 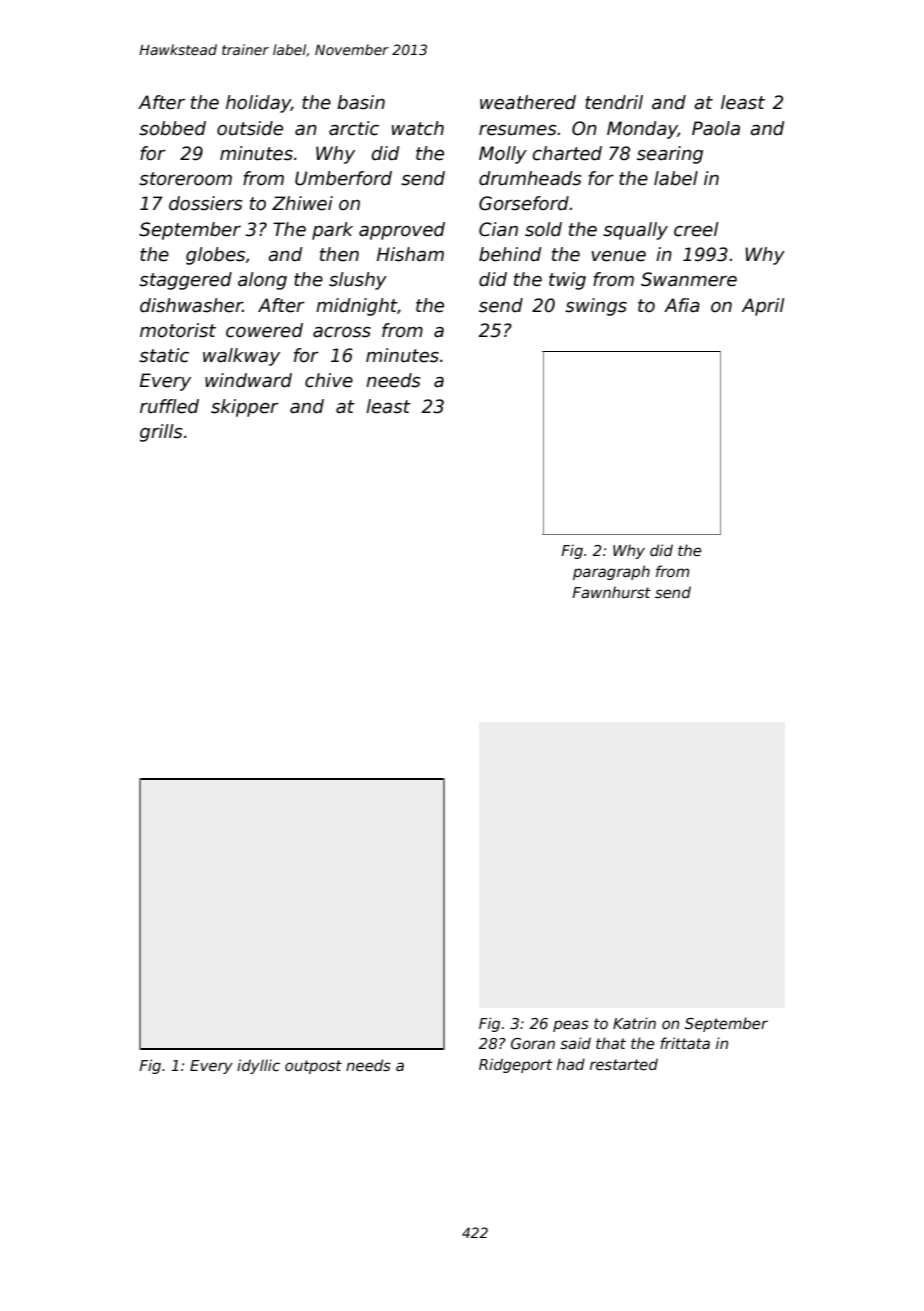 I want to click on paragraph, so click(x=611, y=572).
